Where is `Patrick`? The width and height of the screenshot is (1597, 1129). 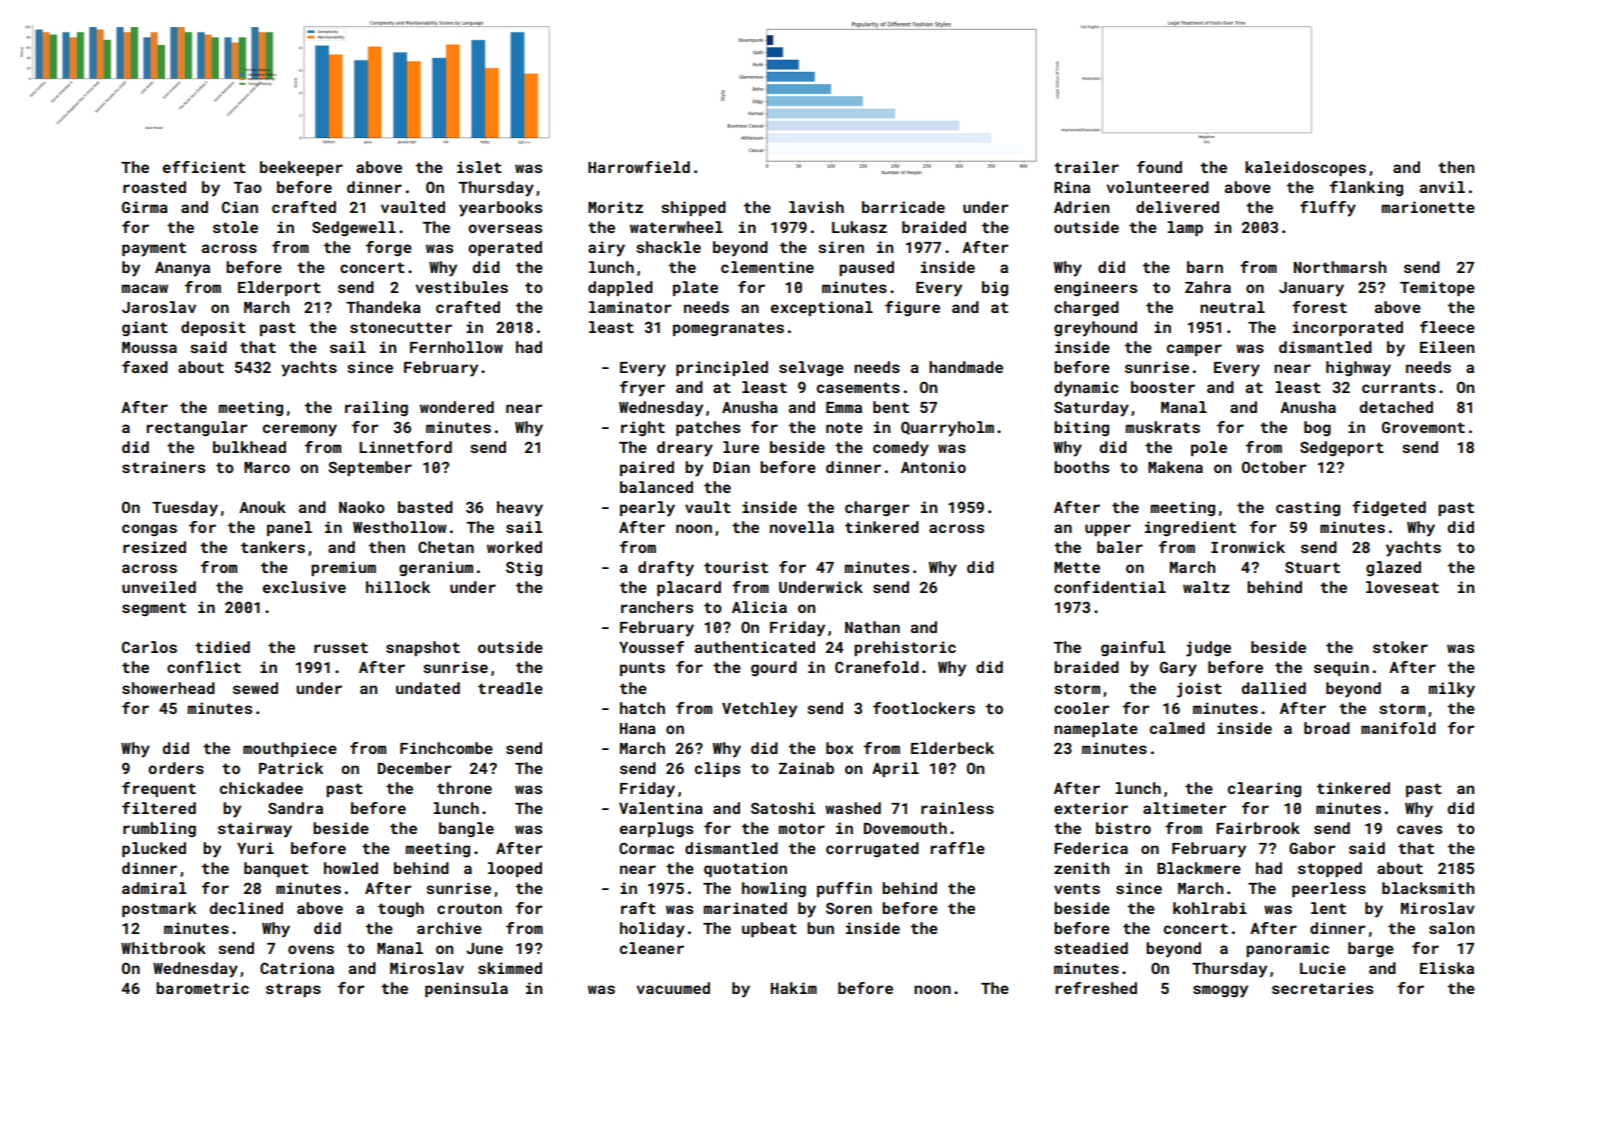
Patrick is located at coordinates (291, 768).
